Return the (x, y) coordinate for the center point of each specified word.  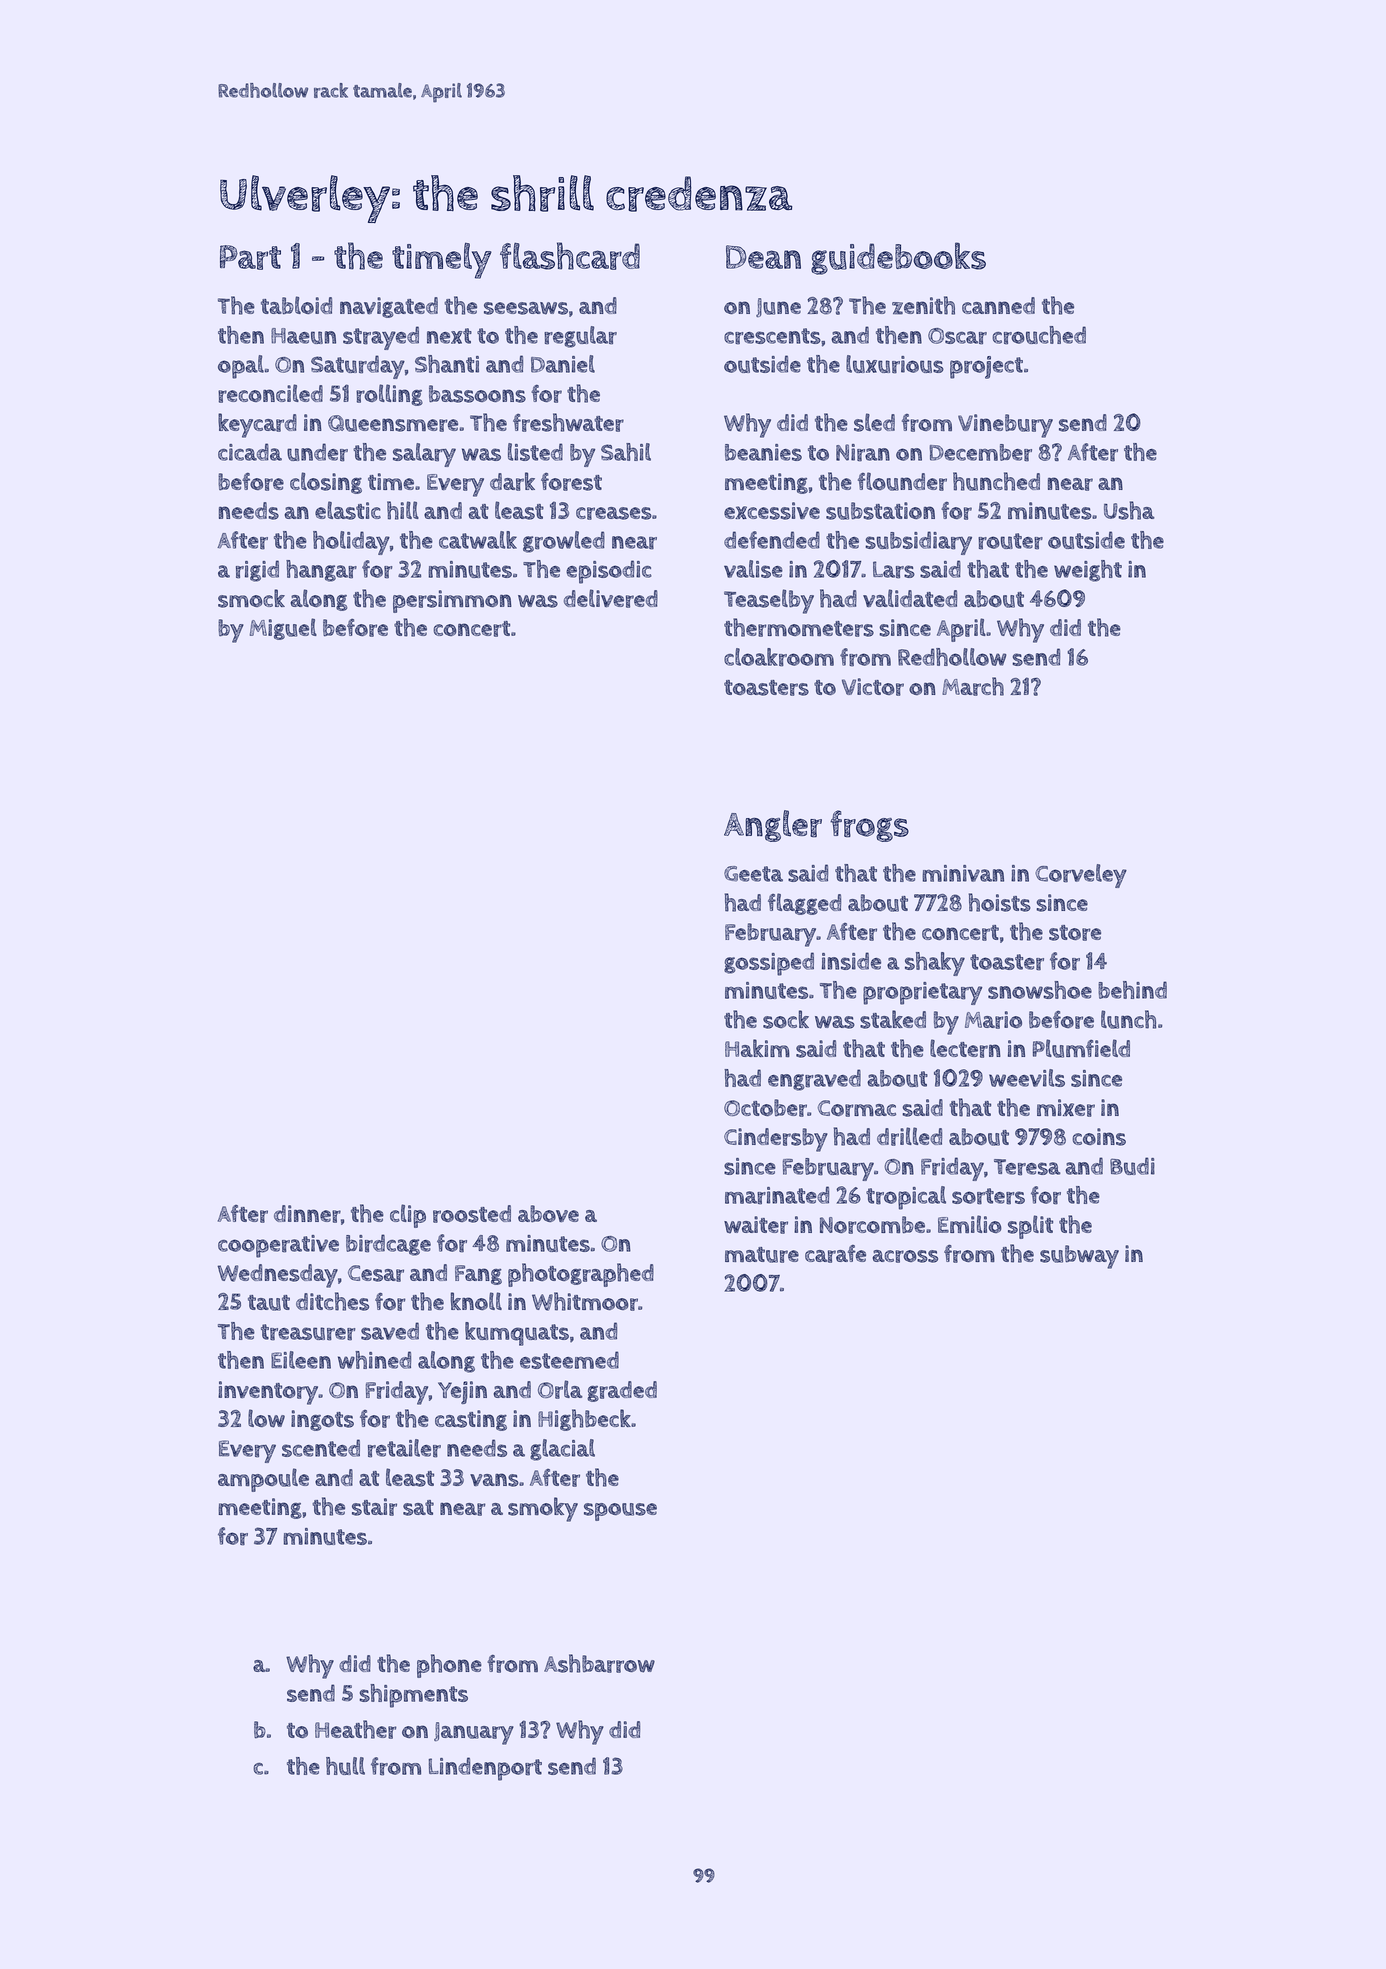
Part (250, 257)
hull (345, 1766)
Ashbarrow (599, 1663)
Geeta (753, 874)
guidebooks (898, 258)
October (765, 1108)
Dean (763, 257)
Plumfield (1081, 1048)
